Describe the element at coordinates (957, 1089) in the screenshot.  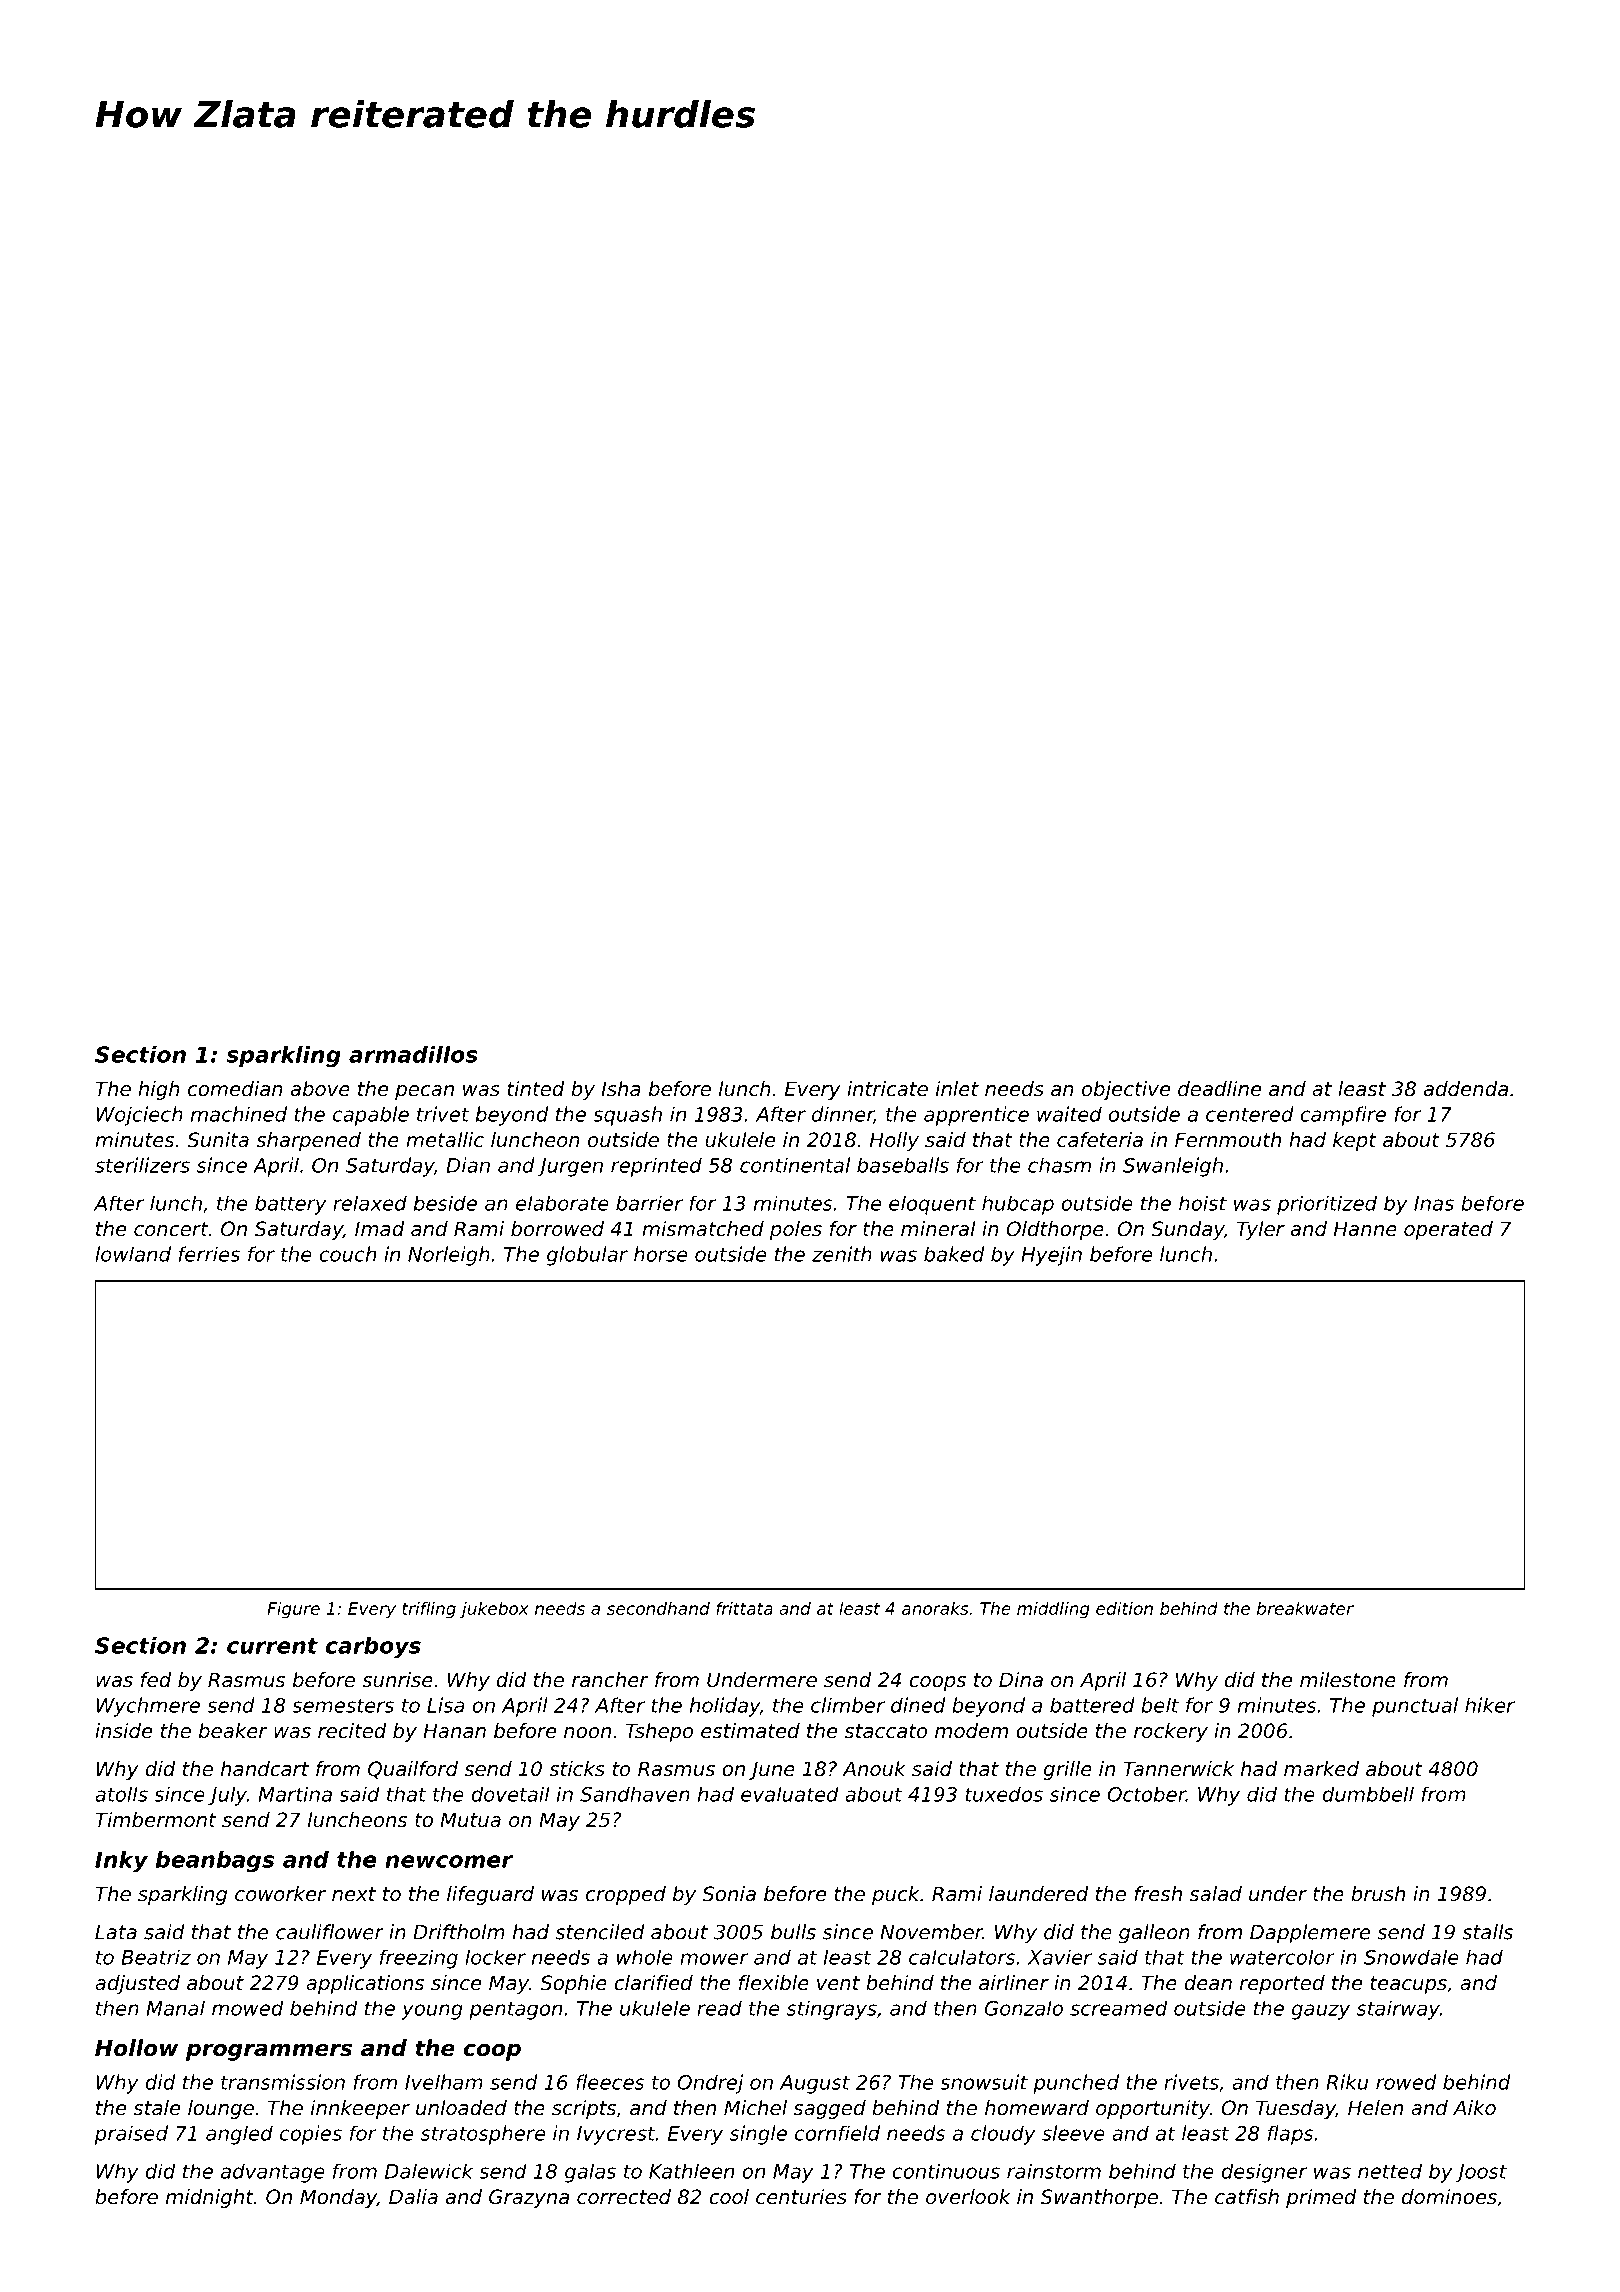
I see `inlet` at that location.
